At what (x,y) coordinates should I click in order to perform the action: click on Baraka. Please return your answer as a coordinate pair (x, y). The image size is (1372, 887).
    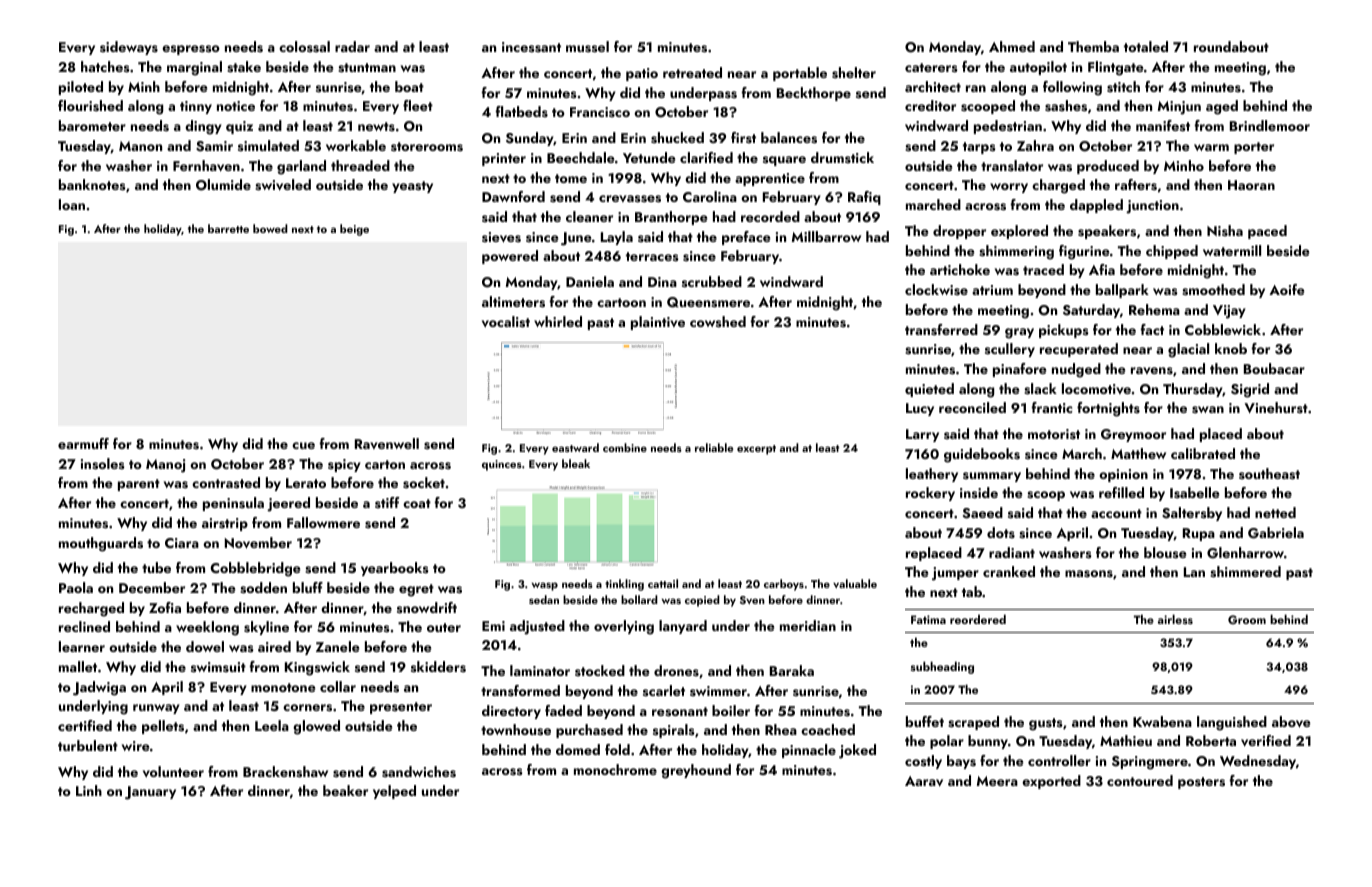
    Looking at the image, I should click on (792, 670).
